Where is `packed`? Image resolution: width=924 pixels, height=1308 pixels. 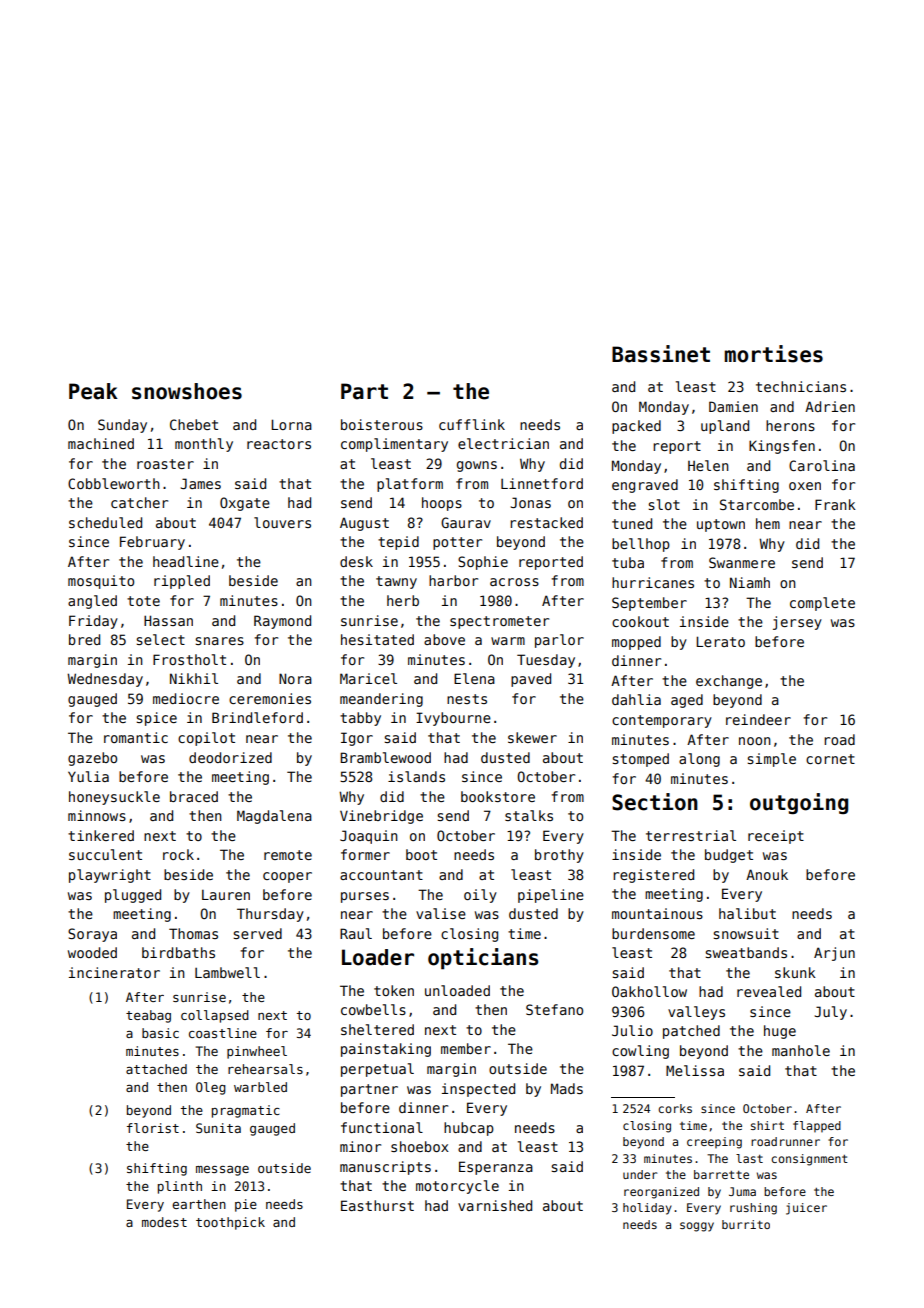 packed is located at coordinates (636, 427).
